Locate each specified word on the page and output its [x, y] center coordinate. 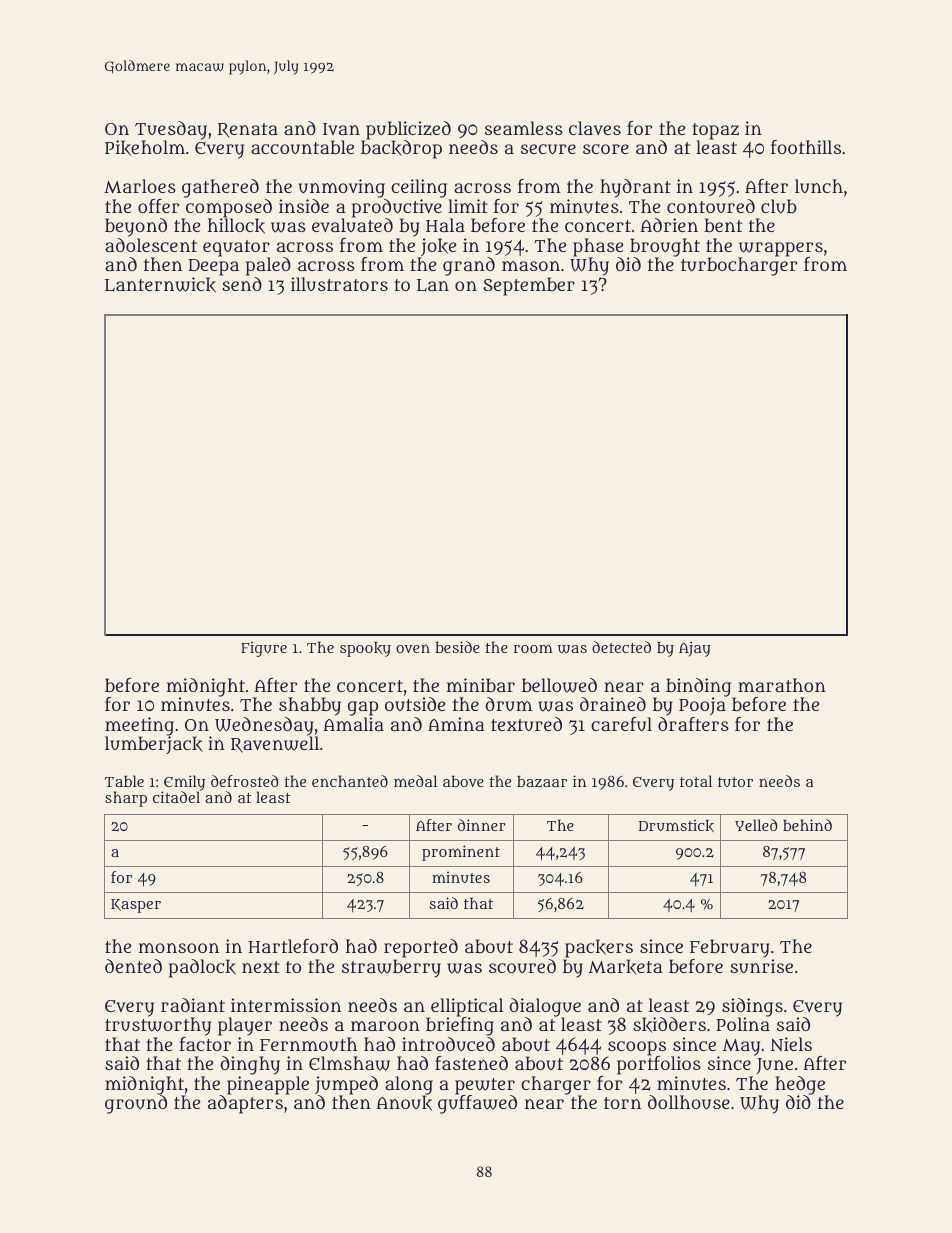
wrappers [781, 249]
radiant [193, 1005]
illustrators [339, 284]
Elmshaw [349, 1063]
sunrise [761, 966]
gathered [220, 188]
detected [621, 647]
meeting [139, 726]
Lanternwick [160, 285]
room [533, 648]
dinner [482, 825]
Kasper [136, 906]
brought [665, 247]
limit [468, 206]
